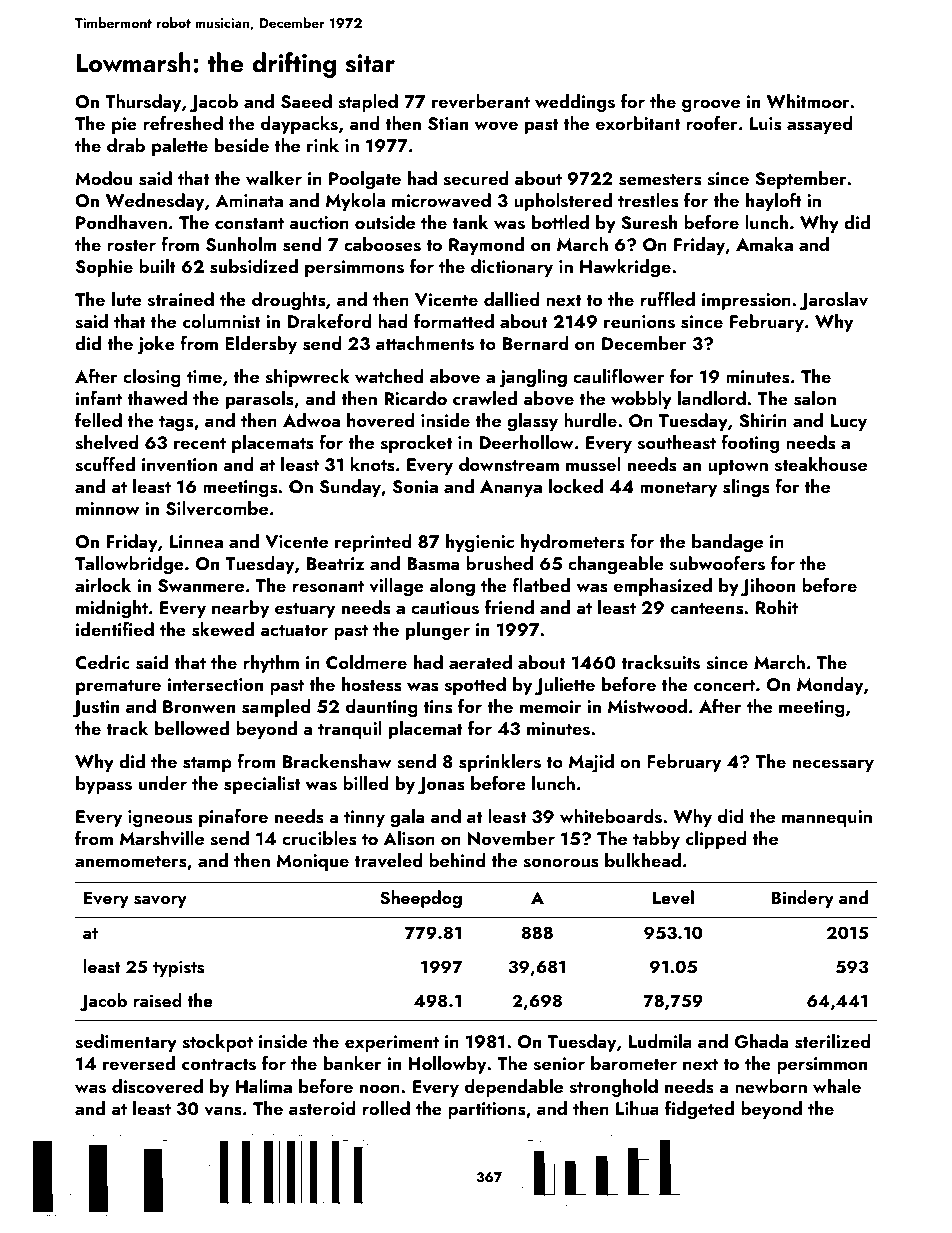 Image resolution: width=952 pixels, height=1233 pixels. Describe the element at coordinates (158, 1000) in the screenshot. I see `raised` at that location.
